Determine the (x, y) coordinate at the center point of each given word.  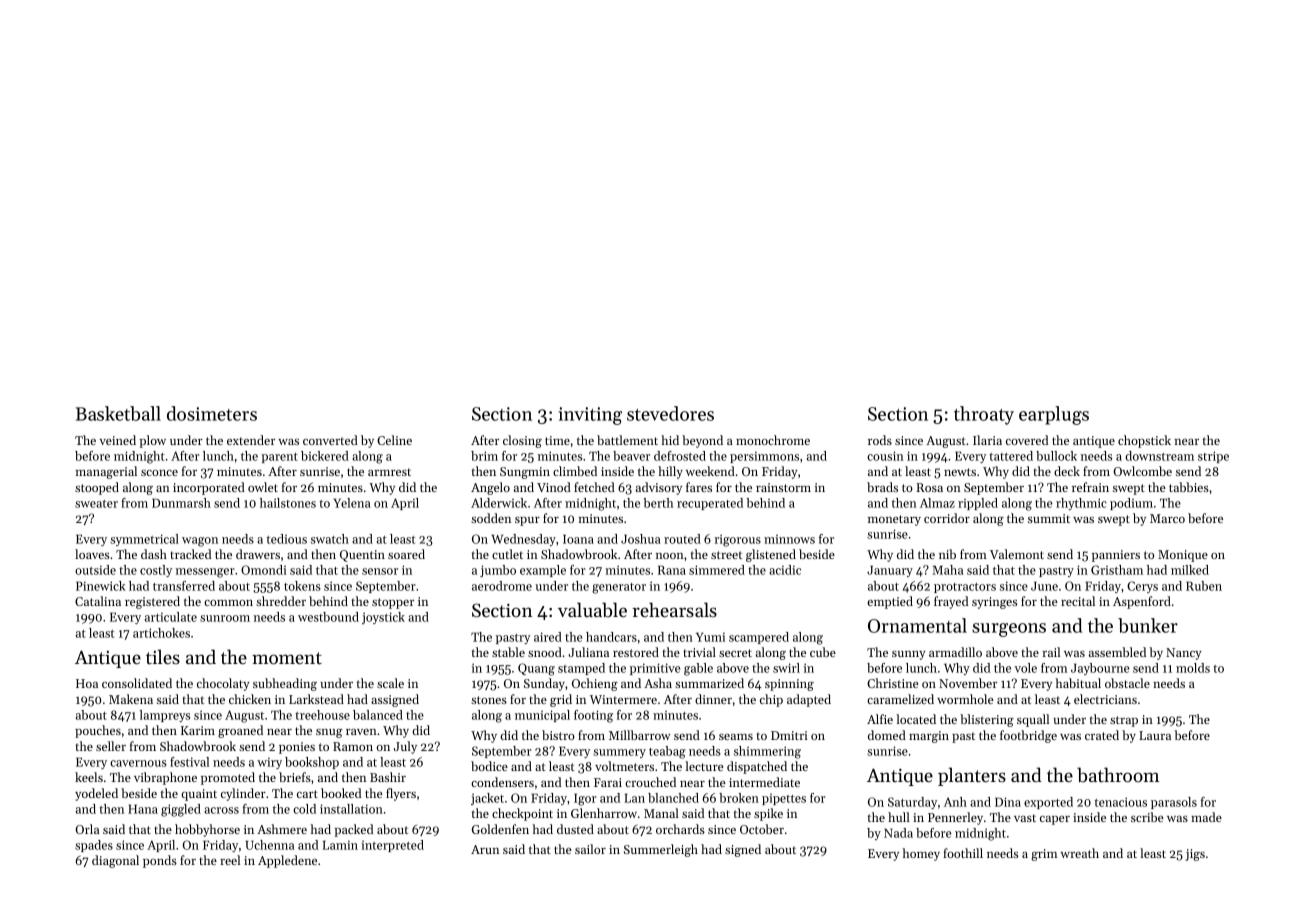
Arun (485, 849)
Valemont (1017, 554)
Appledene (287, 861)
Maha (947, 570)
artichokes (161, 633)
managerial (106, 472)
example (543, 571)
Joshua (641, 539)
